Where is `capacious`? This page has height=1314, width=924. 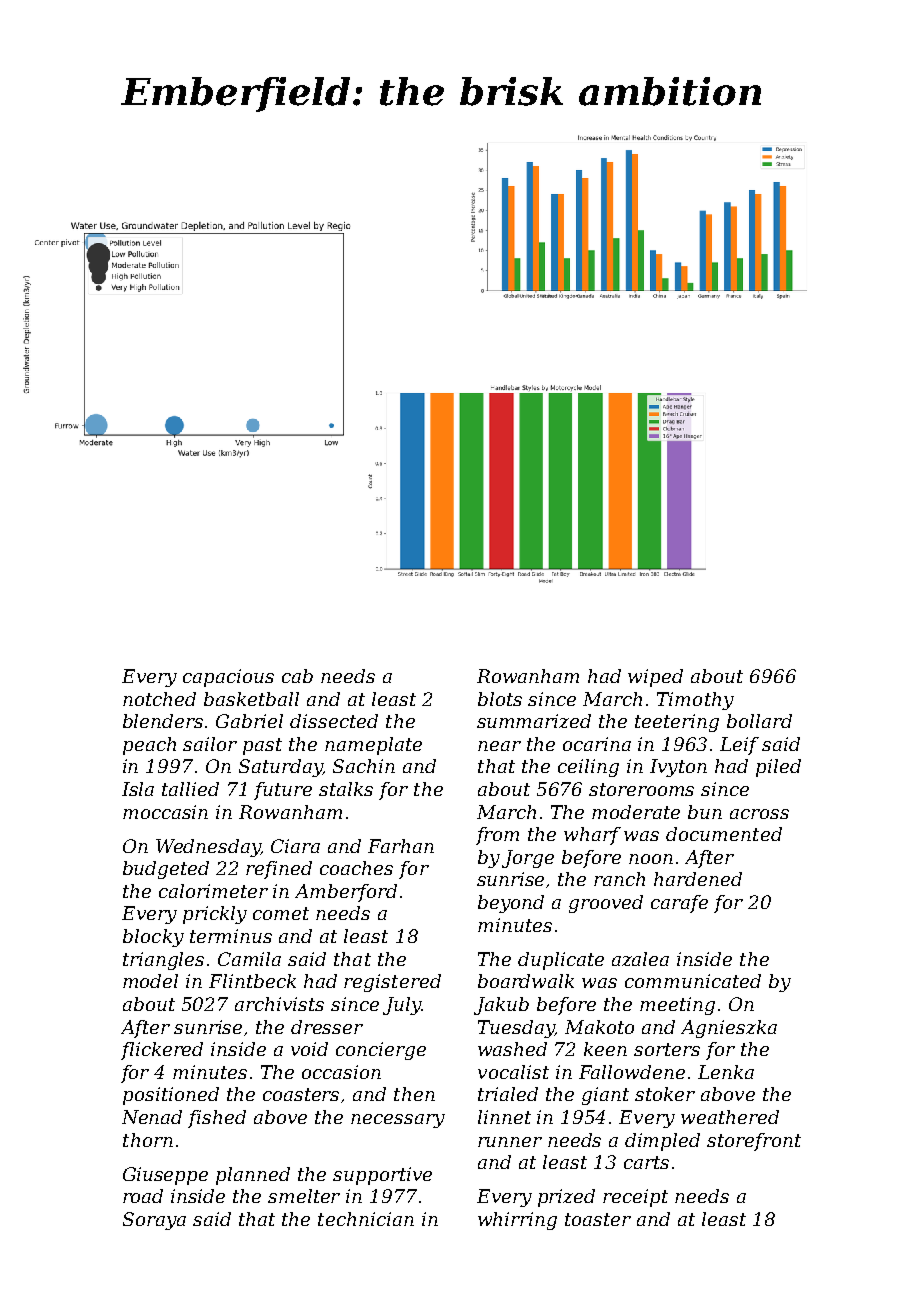
capacious is located at coordinates (228, 678).
